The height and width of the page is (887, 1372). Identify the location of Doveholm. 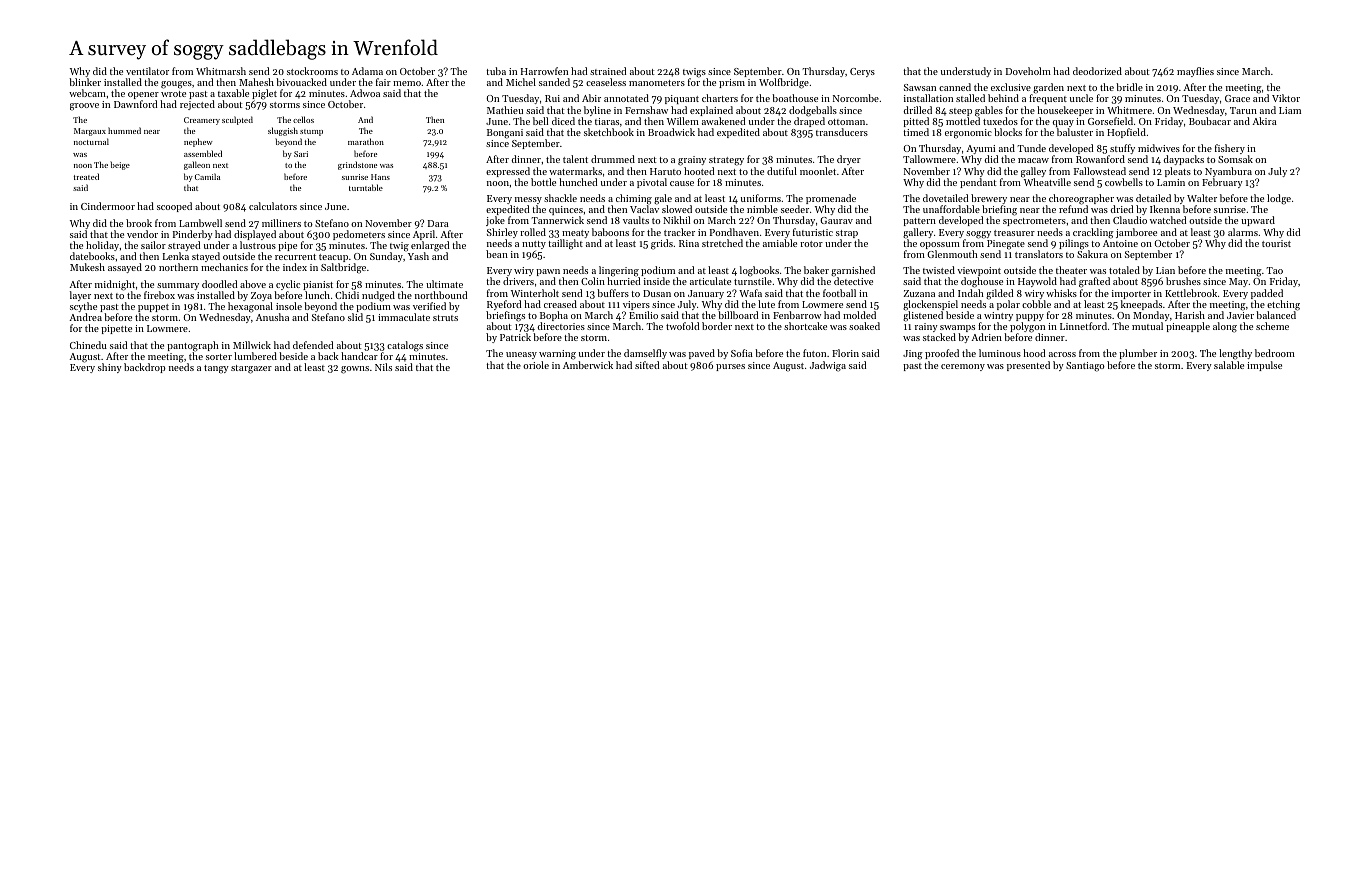
(1028, 71).
